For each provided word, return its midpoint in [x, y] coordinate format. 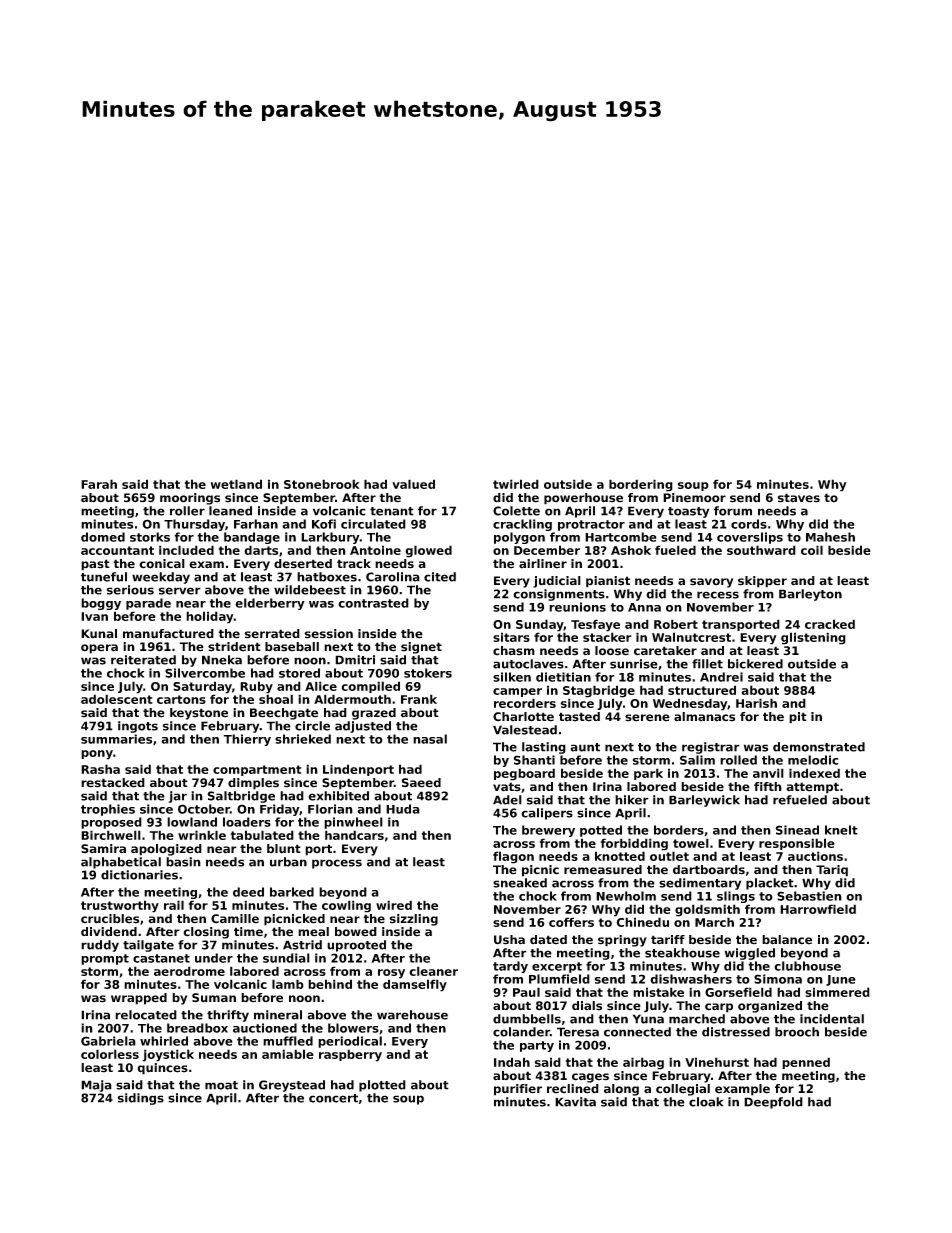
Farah [99, 484]
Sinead [797, 830]
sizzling [413, 920]
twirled [516, 484]
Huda [403, 809]
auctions [815, 856]
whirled [164, 1041]
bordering [641, 485]
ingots [138, 727]
